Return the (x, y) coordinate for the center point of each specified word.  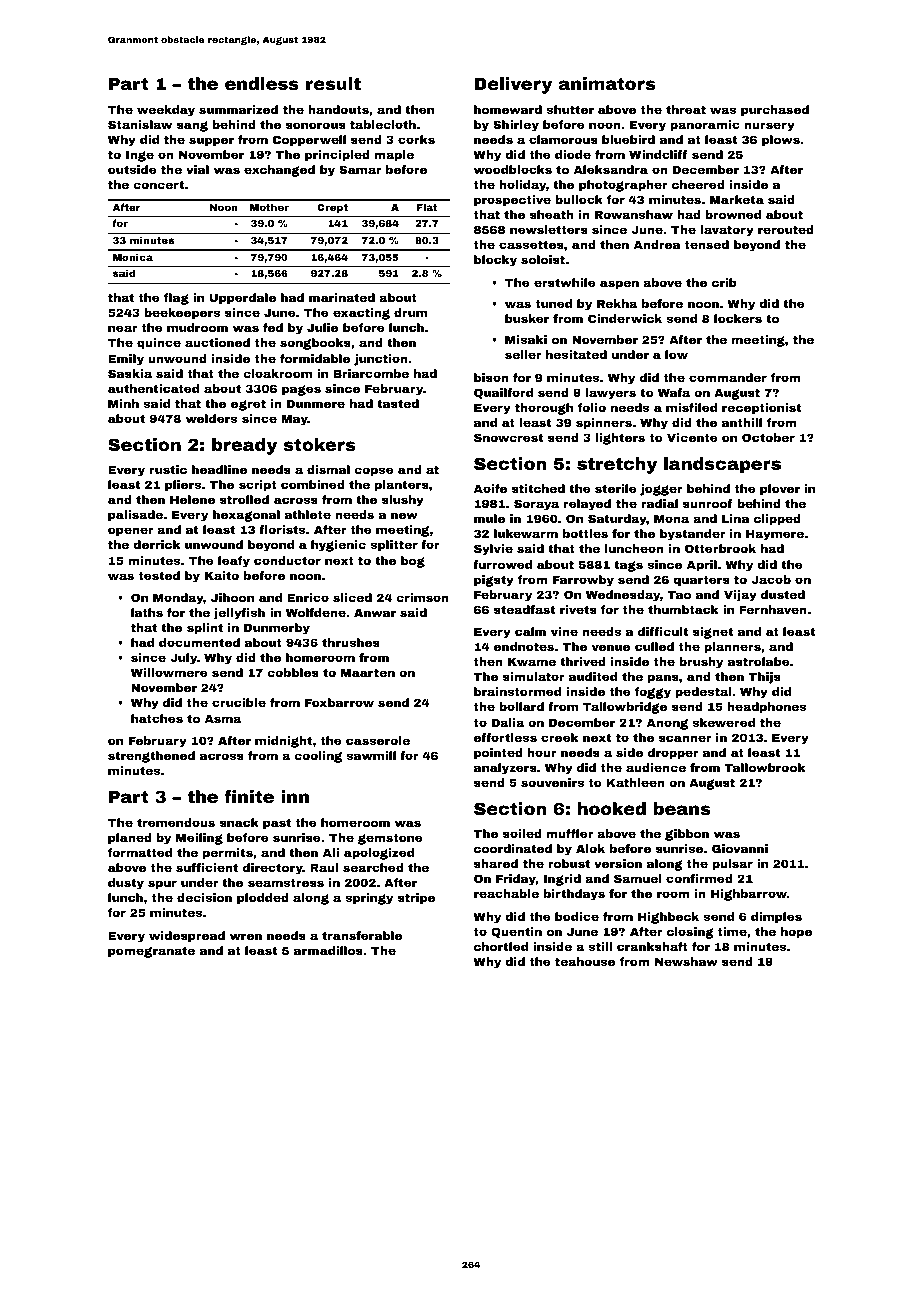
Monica (133, 257)
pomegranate (151, 952)
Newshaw (686, 961)
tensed (707, 244)
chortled (501, 946)
